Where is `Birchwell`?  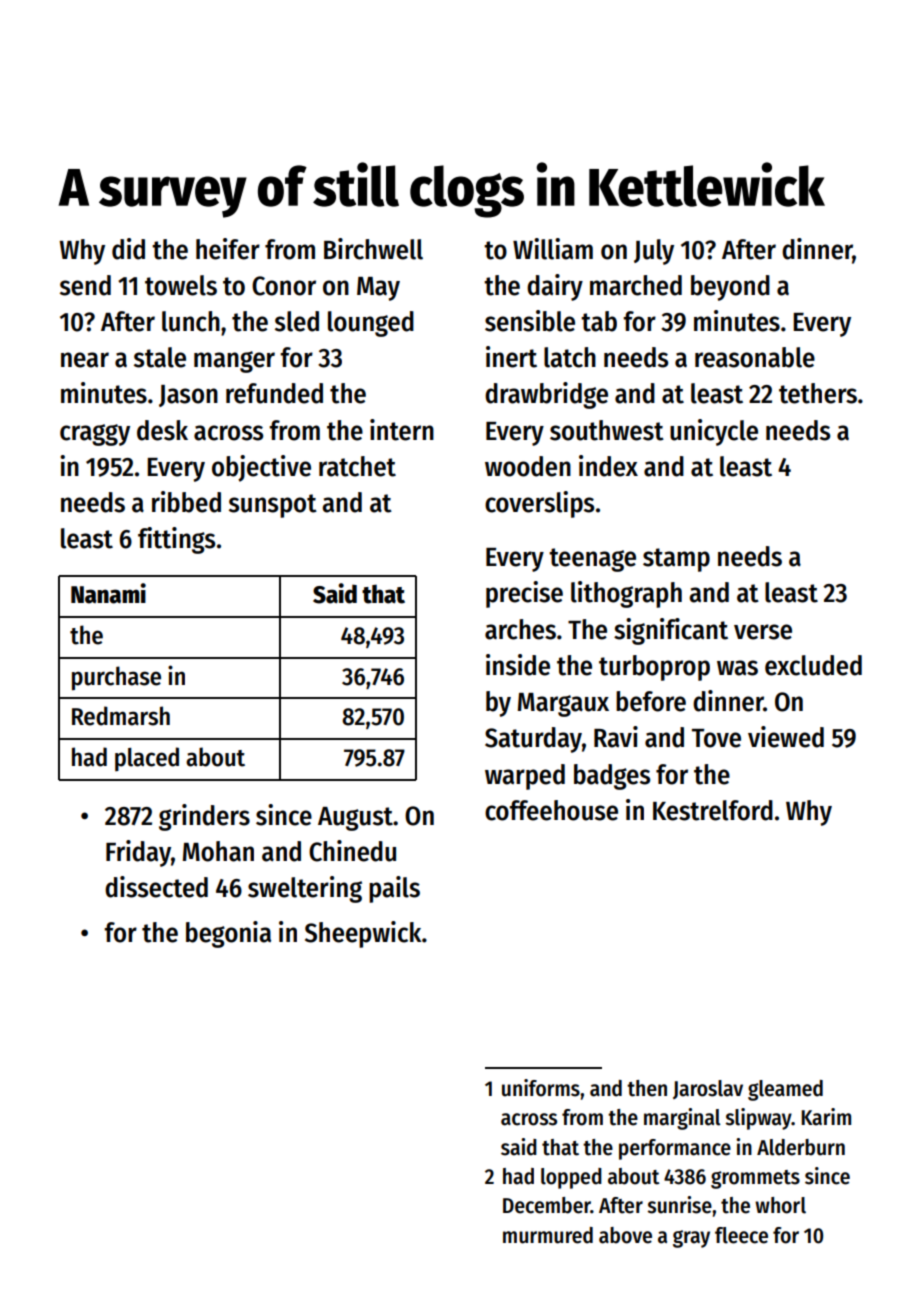 Birchwell is located at coordinates (373, 249).
